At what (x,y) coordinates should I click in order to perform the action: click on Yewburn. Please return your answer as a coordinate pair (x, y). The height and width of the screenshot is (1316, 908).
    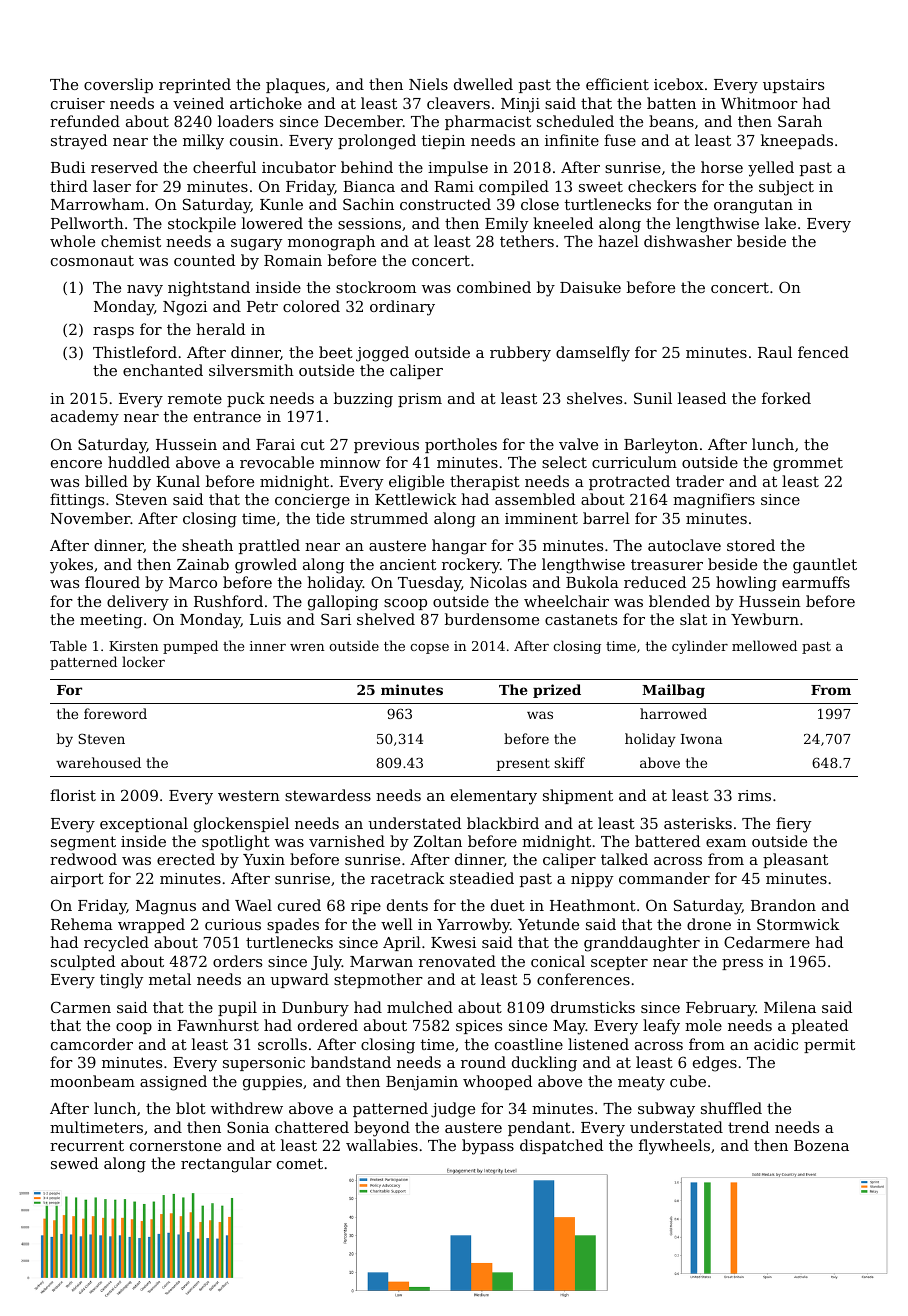
    Looking at the image, I should click on (765, 619).
